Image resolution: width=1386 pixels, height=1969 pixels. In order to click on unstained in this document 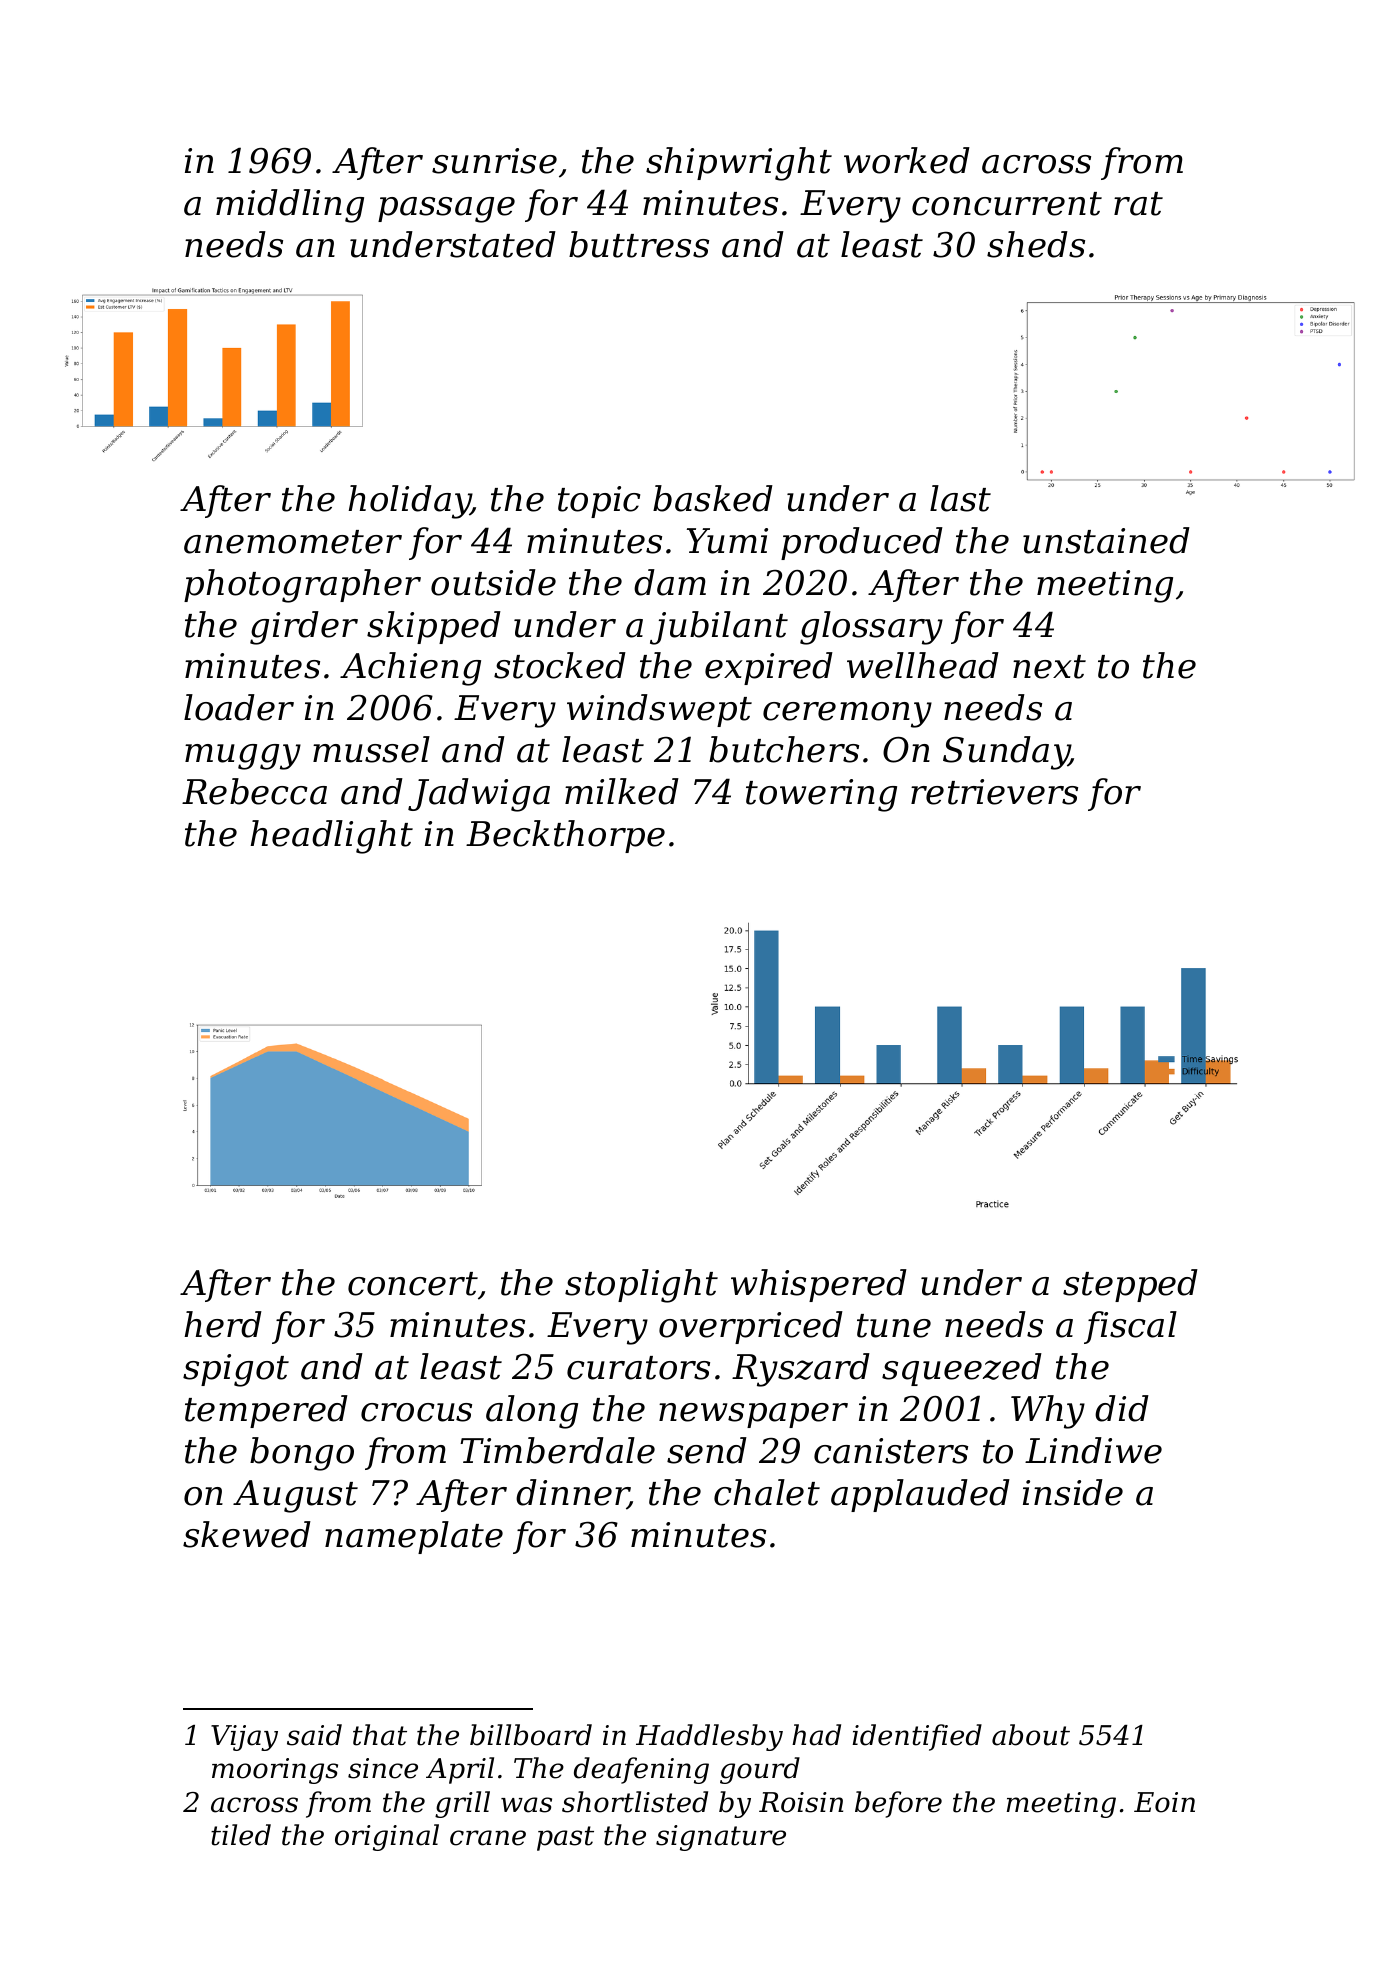, I will do `click(1106, 540)`.
